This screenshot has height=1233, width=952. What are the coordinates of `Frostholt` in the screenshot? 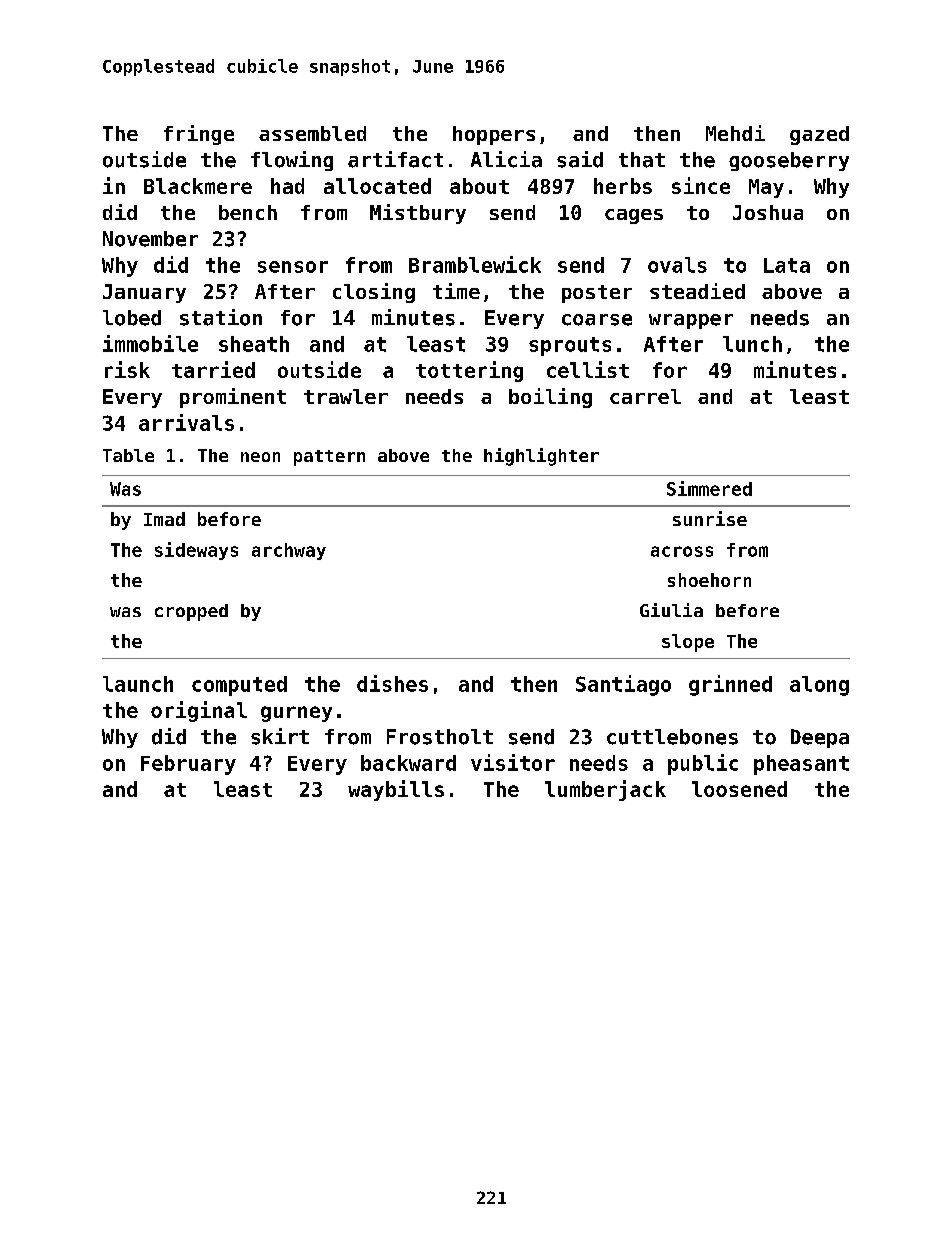 It's located at (440, 737).
